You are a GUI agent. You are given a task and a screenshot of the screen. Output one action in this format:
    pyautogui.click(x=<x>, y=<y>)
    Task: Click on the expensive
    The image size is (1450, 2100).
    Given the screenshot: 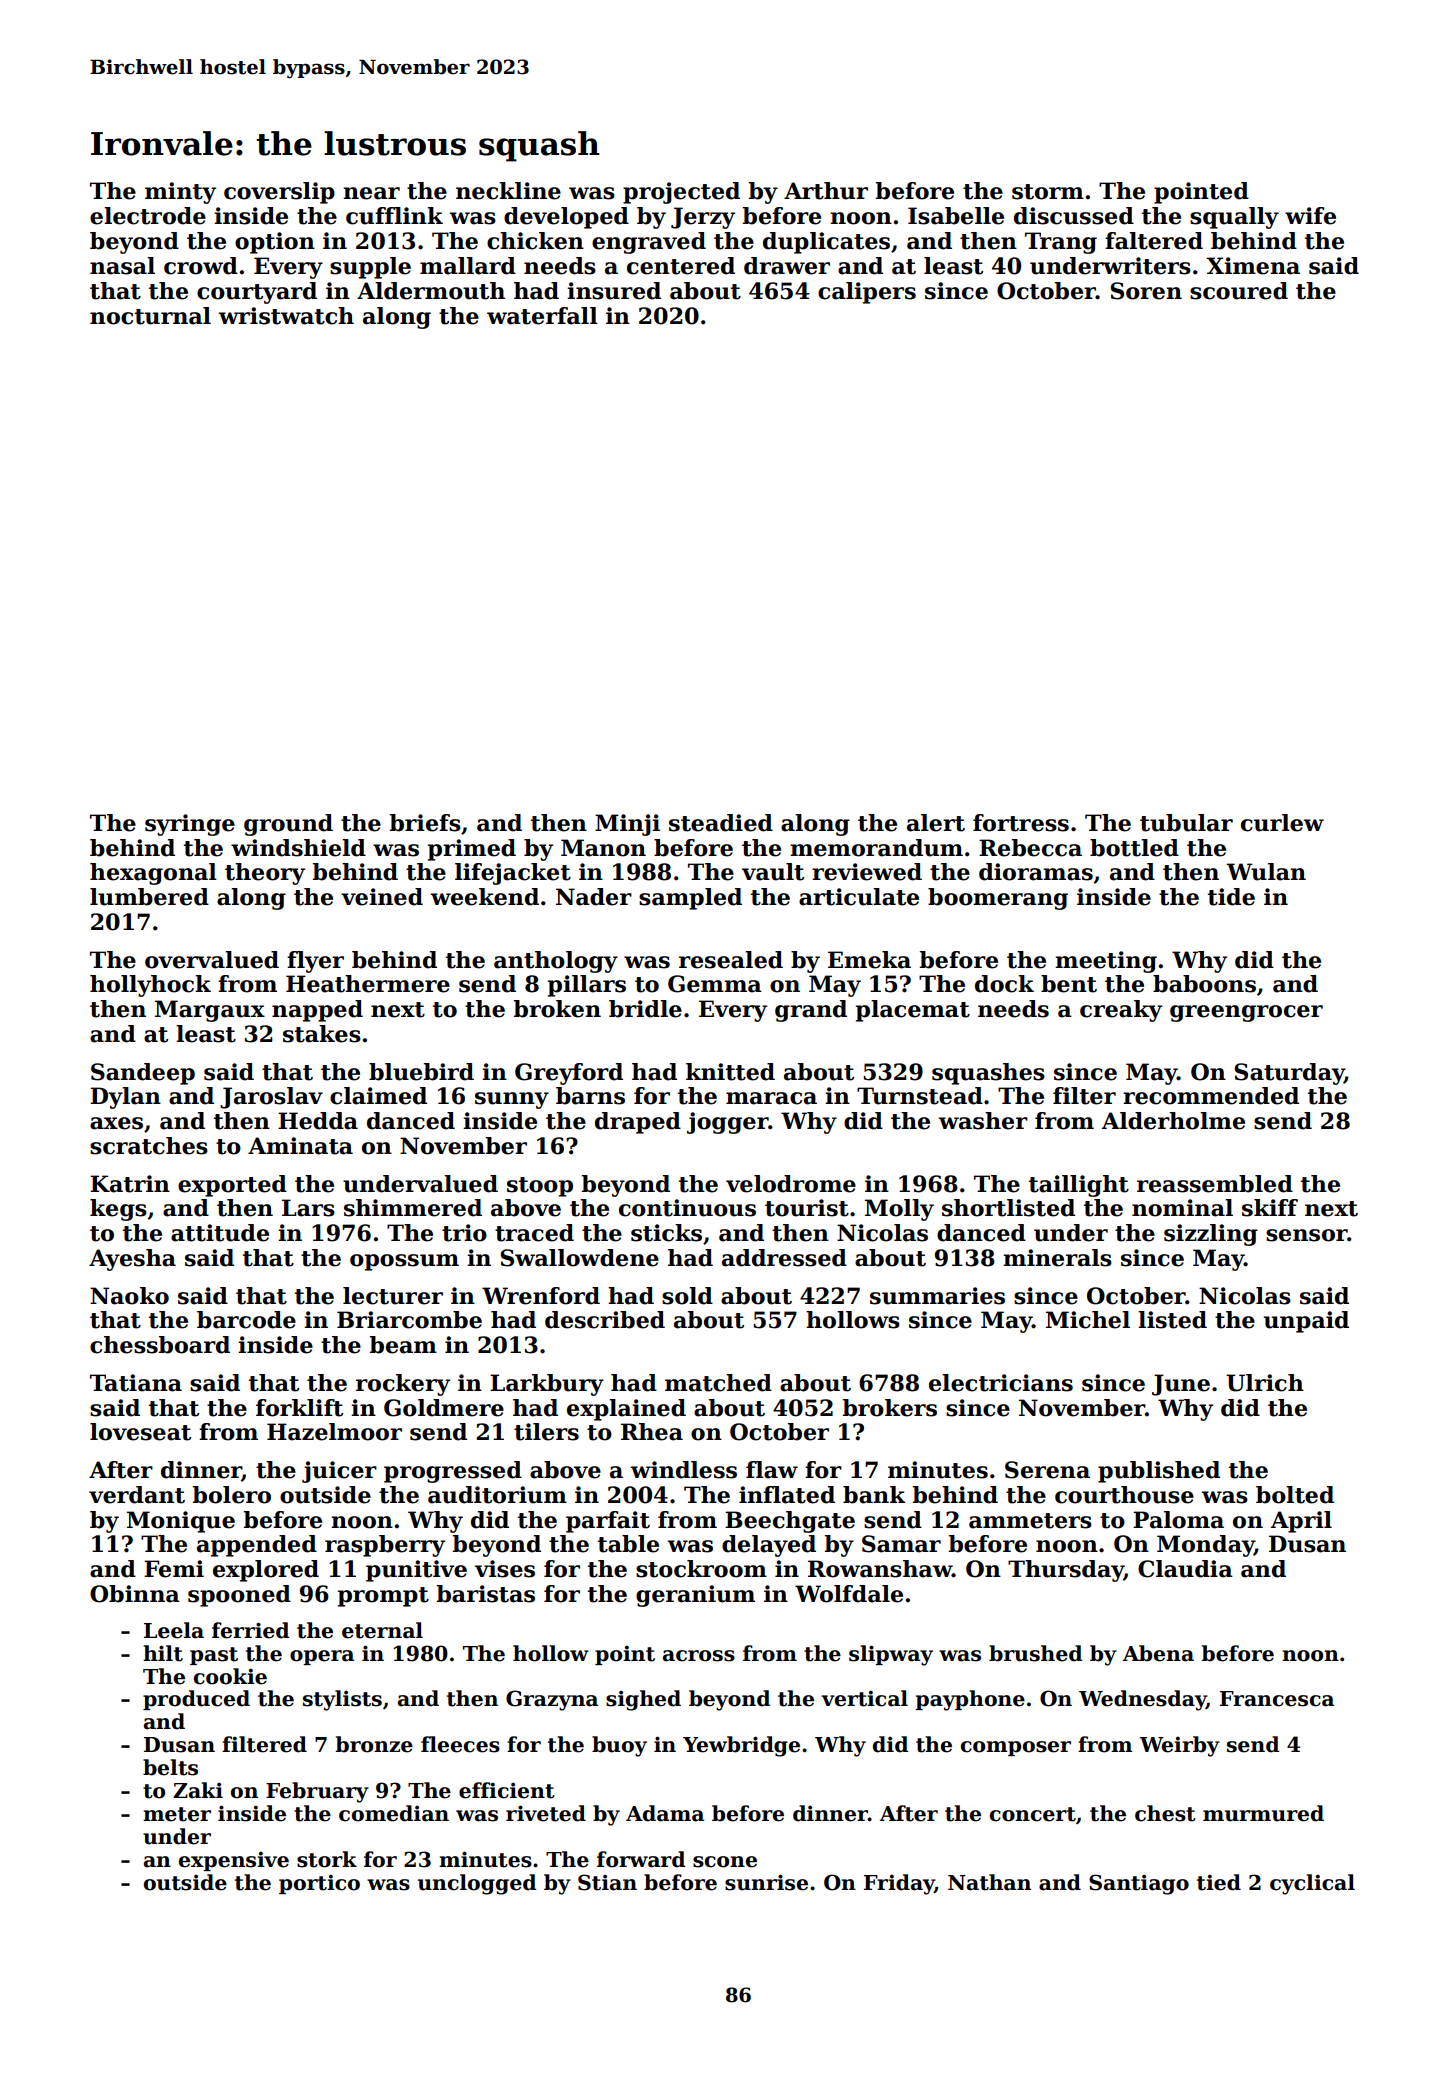 What is the action you would take?
    pyautogui.click(x=234, y=1861)
